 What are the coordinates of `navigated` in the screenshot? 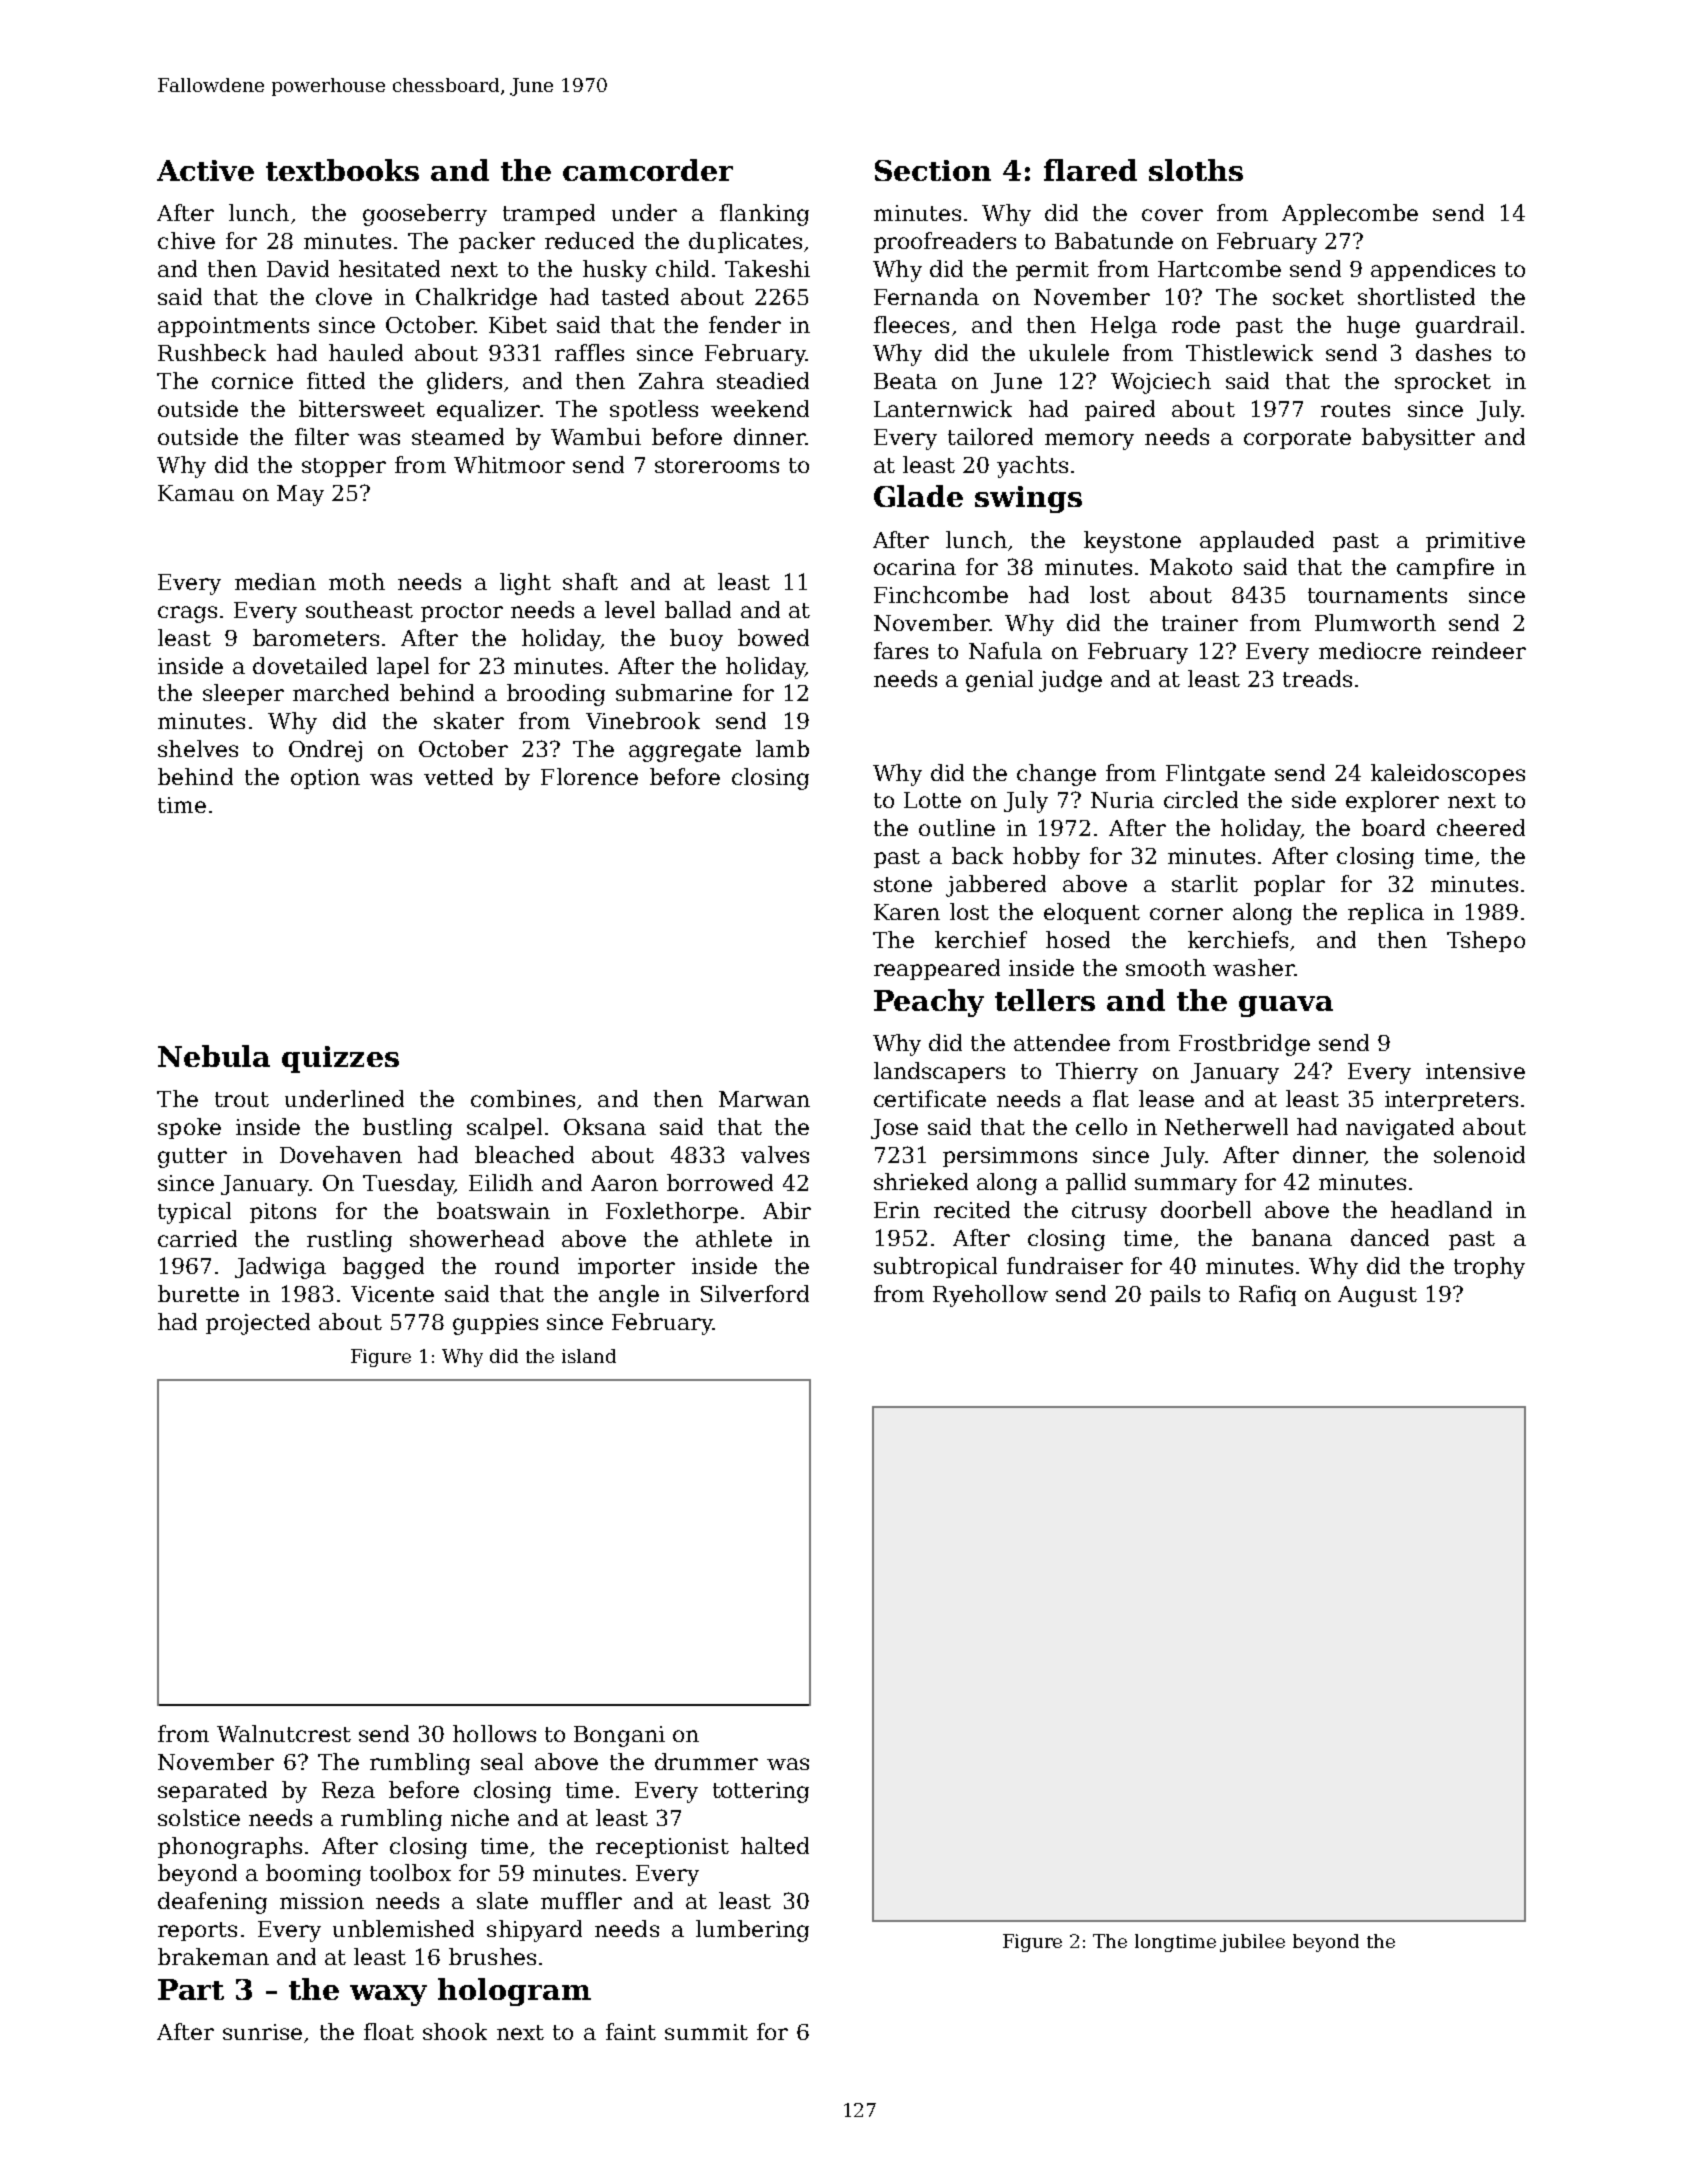 It's located at (1400, 1129).
